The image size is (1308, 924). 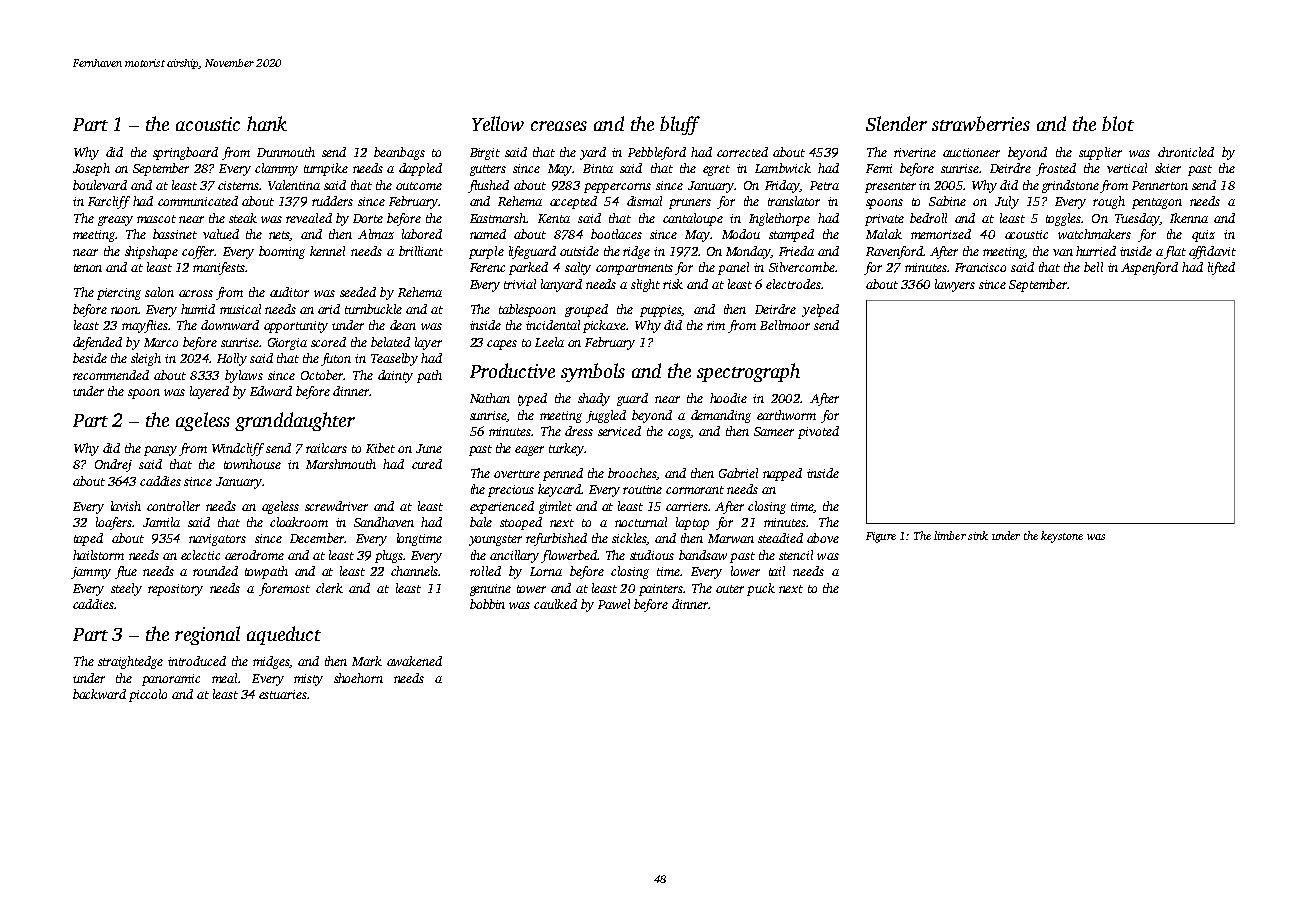 I want to click on sink, so click(x=978, y=535).
